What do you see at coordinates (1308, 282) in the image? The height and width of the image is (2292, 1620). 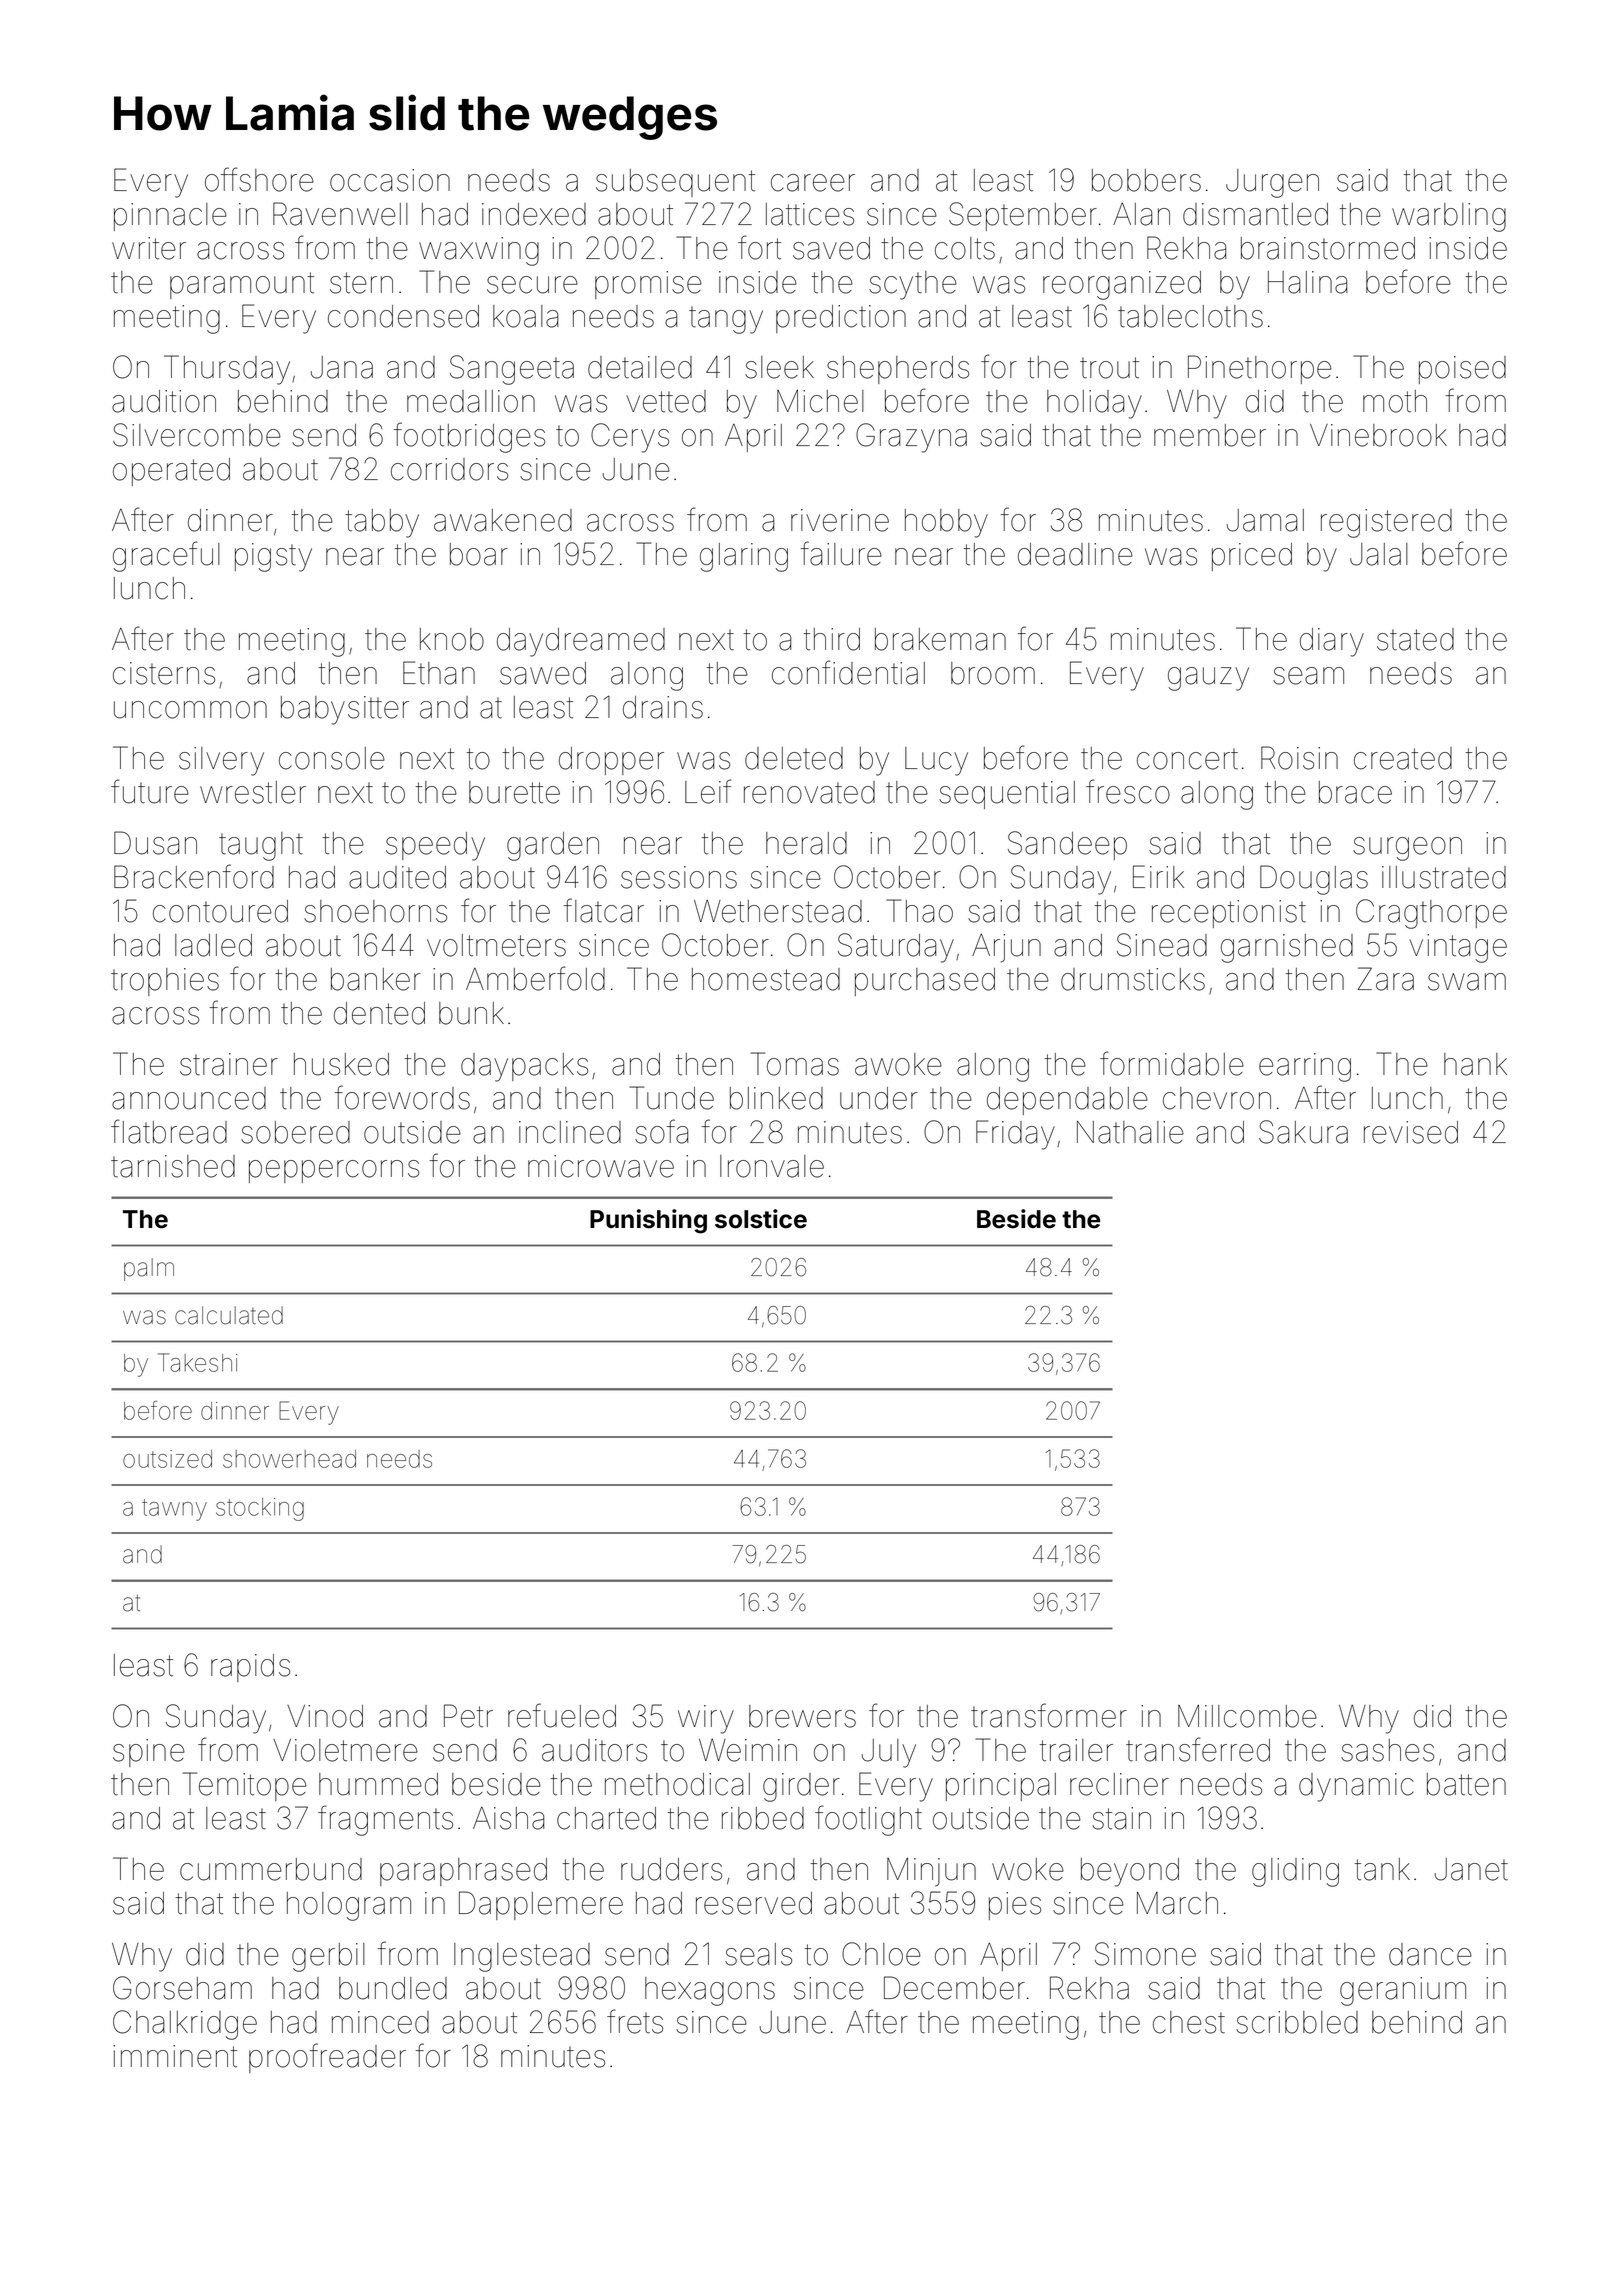 I see `Halina` at bounding box center [1308, 282].
